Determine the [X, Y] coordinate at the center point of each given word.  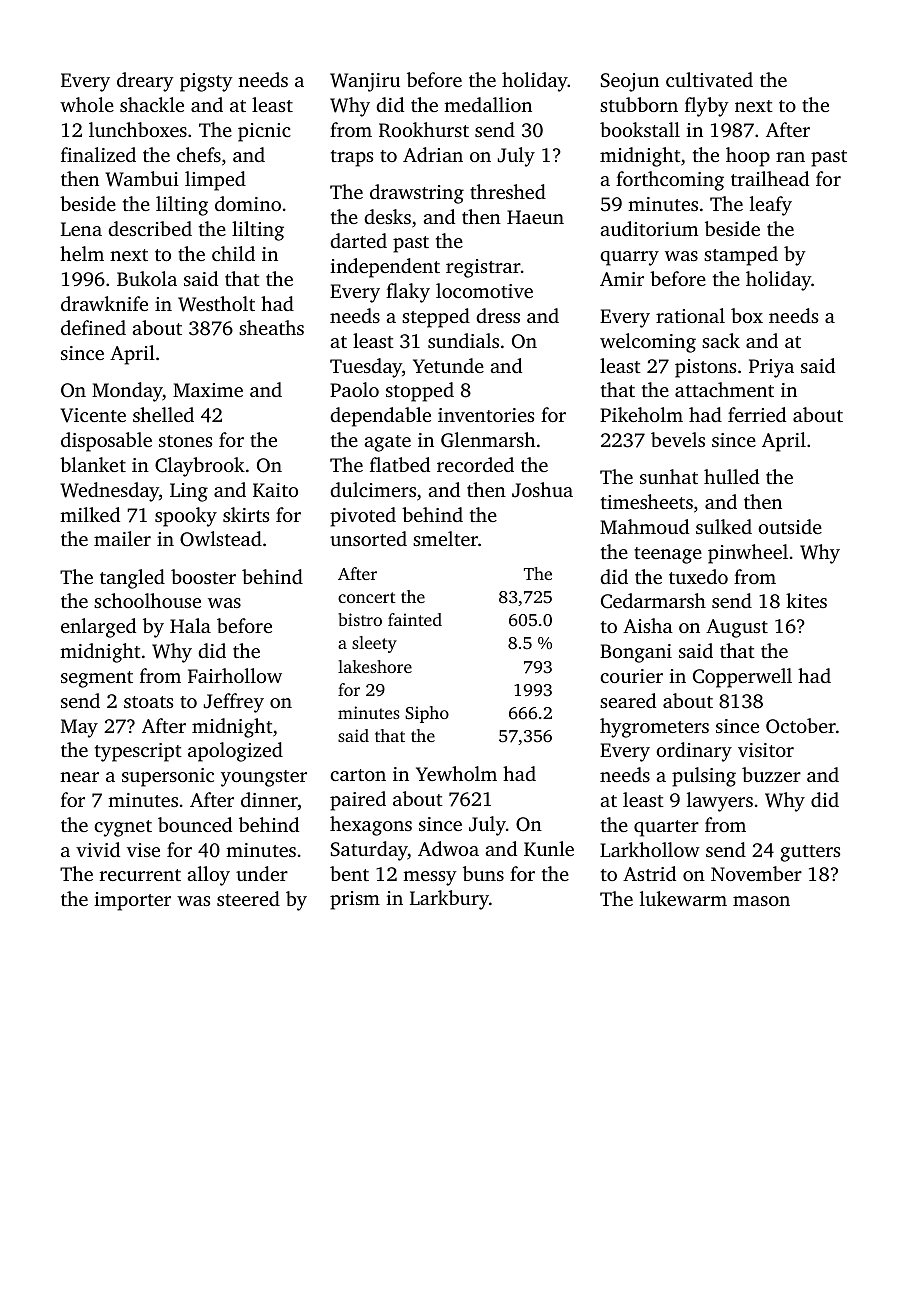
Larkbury [449, 900]
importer [133, 901]
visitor [766, 750]
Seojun [630, 82]
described [150, 228]
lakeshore [375, 666]
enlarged [98, 628]
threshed [508, 191]
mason [761, 901]
